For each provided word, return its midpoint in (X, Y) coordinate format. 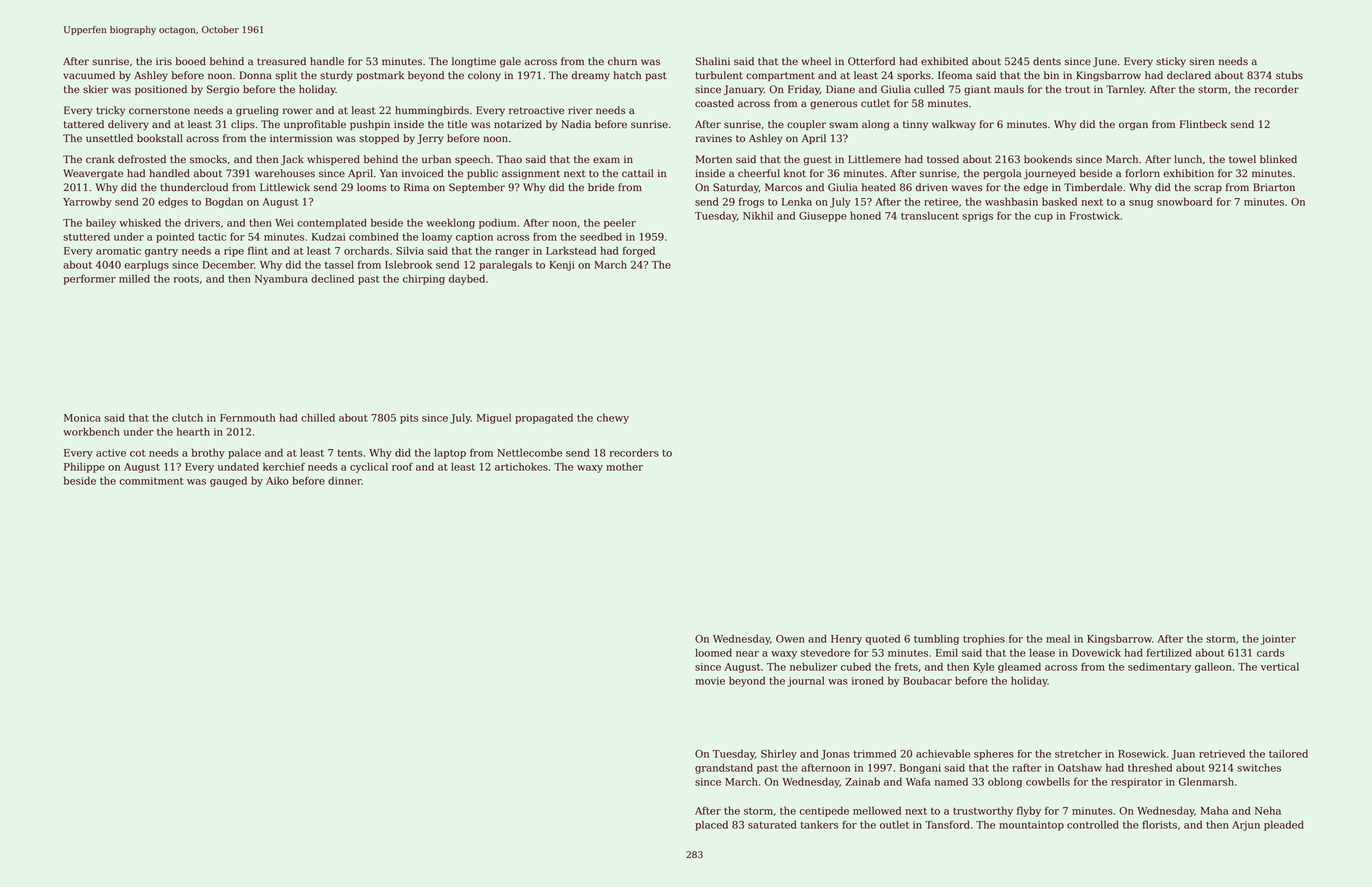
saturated (772, 824)
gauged (228, 481)
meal (1058, 638)
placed (711, 825)
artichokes (521, 466)
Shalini (713, 61)
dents (1047, 61)
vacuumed (89, 75)
